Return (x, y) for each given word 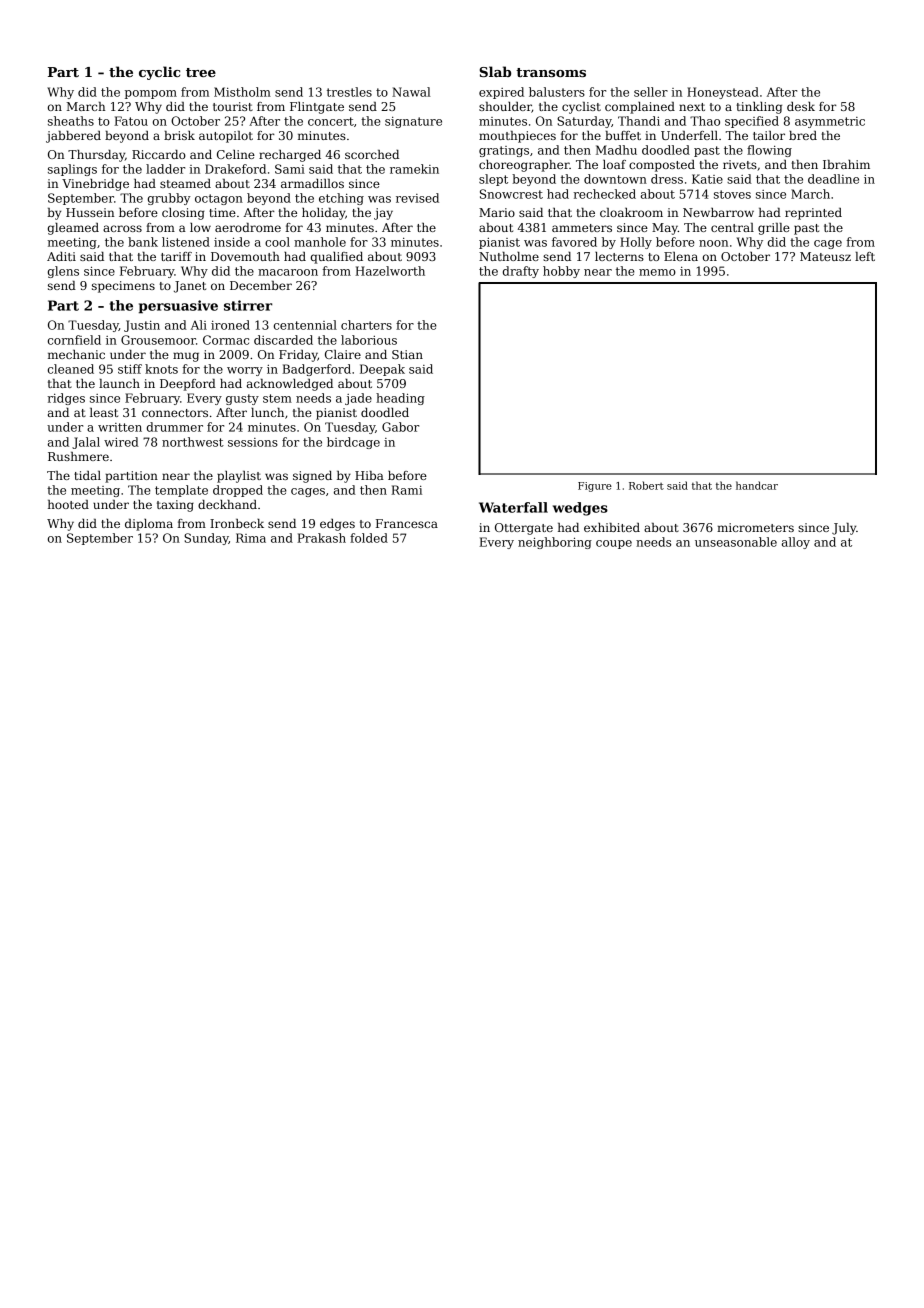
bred (803, 135)
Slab (495, 71)
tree (201, 72)
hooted (68, 504)
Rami (406, 490)
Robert (646, 485)
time (222, 212)
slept (493, 180)
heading (400, 399)
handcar (757, 485)
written (120, 427)
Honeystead (723, 93)
